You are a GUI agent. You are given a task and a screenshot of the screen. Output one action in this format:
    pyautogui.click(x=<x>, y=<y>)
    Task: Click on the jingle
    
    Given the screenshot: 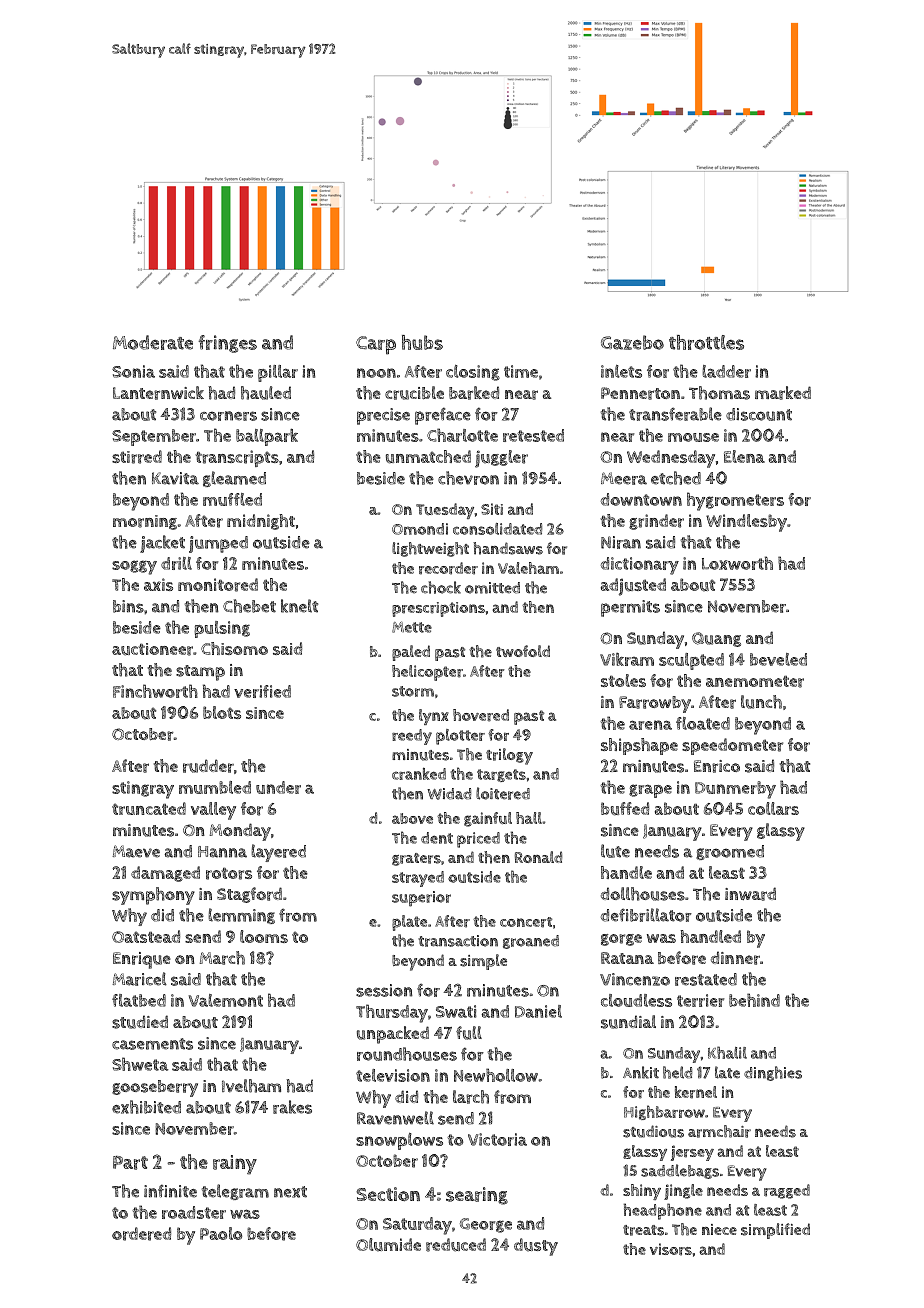 What is the action you would take?
    pyautogui.click(x=683, y=1192)
